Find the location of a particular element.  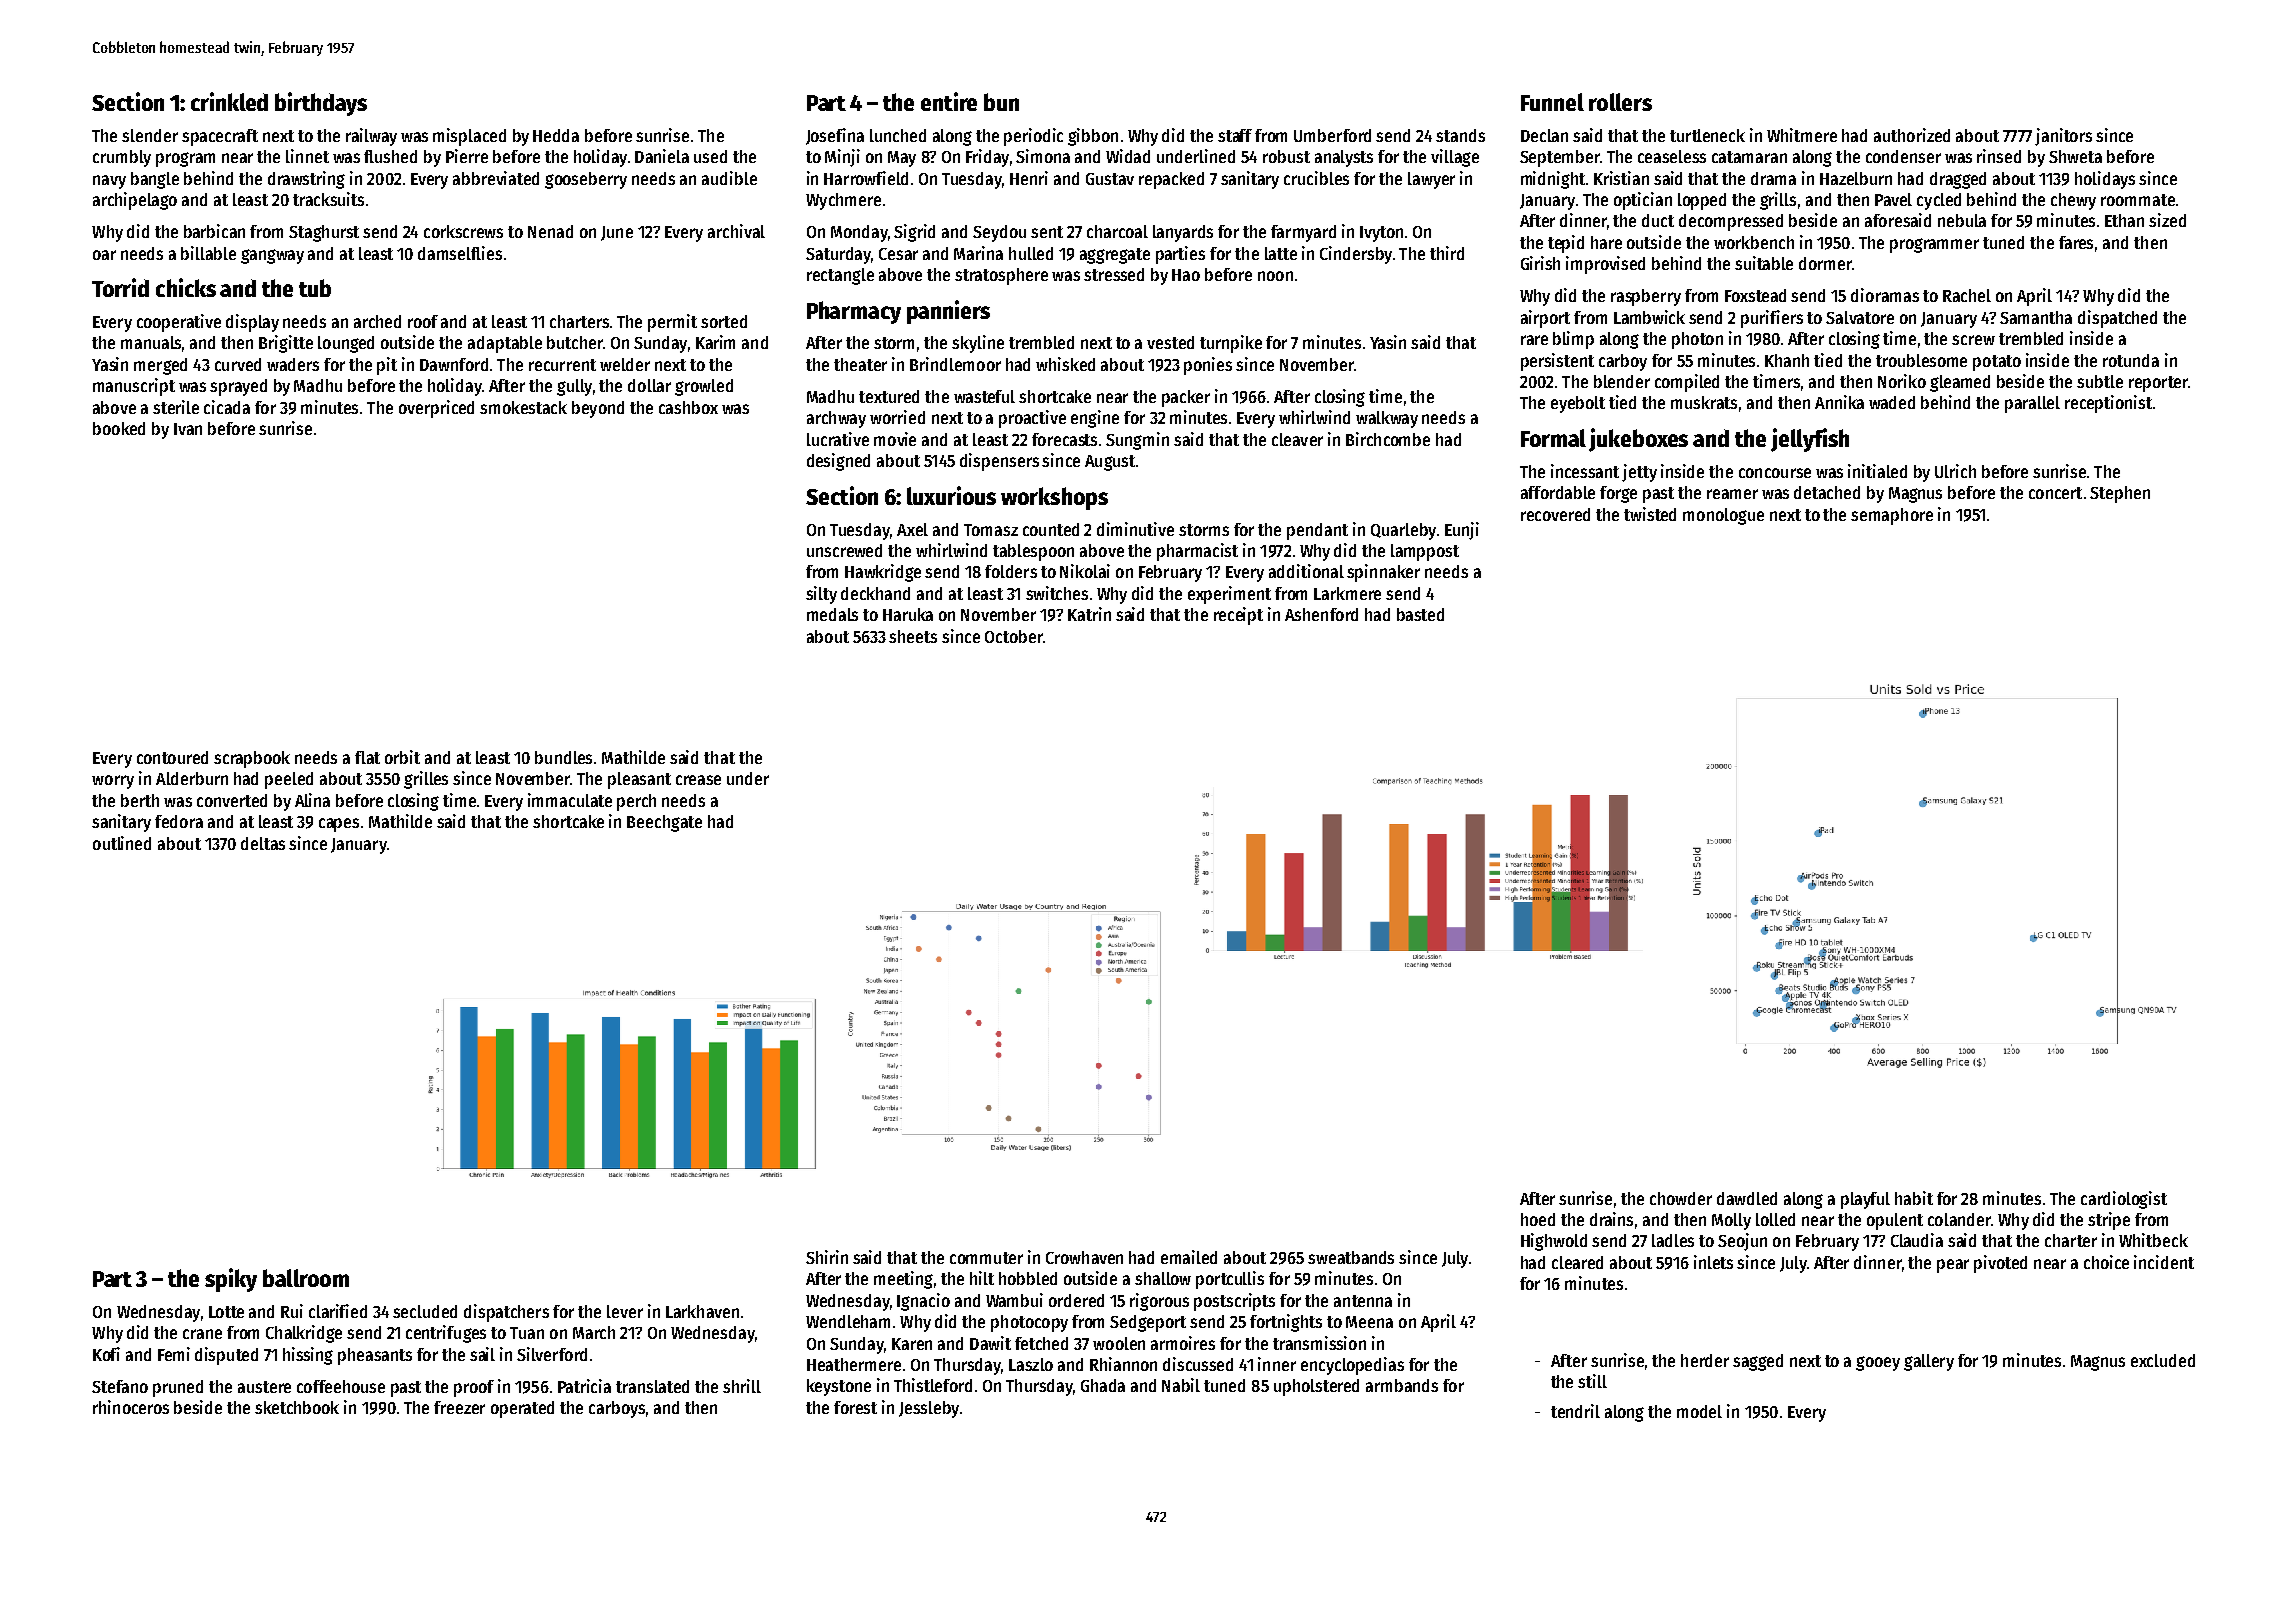

sketchbook is located at coordinates (297, 1407).
